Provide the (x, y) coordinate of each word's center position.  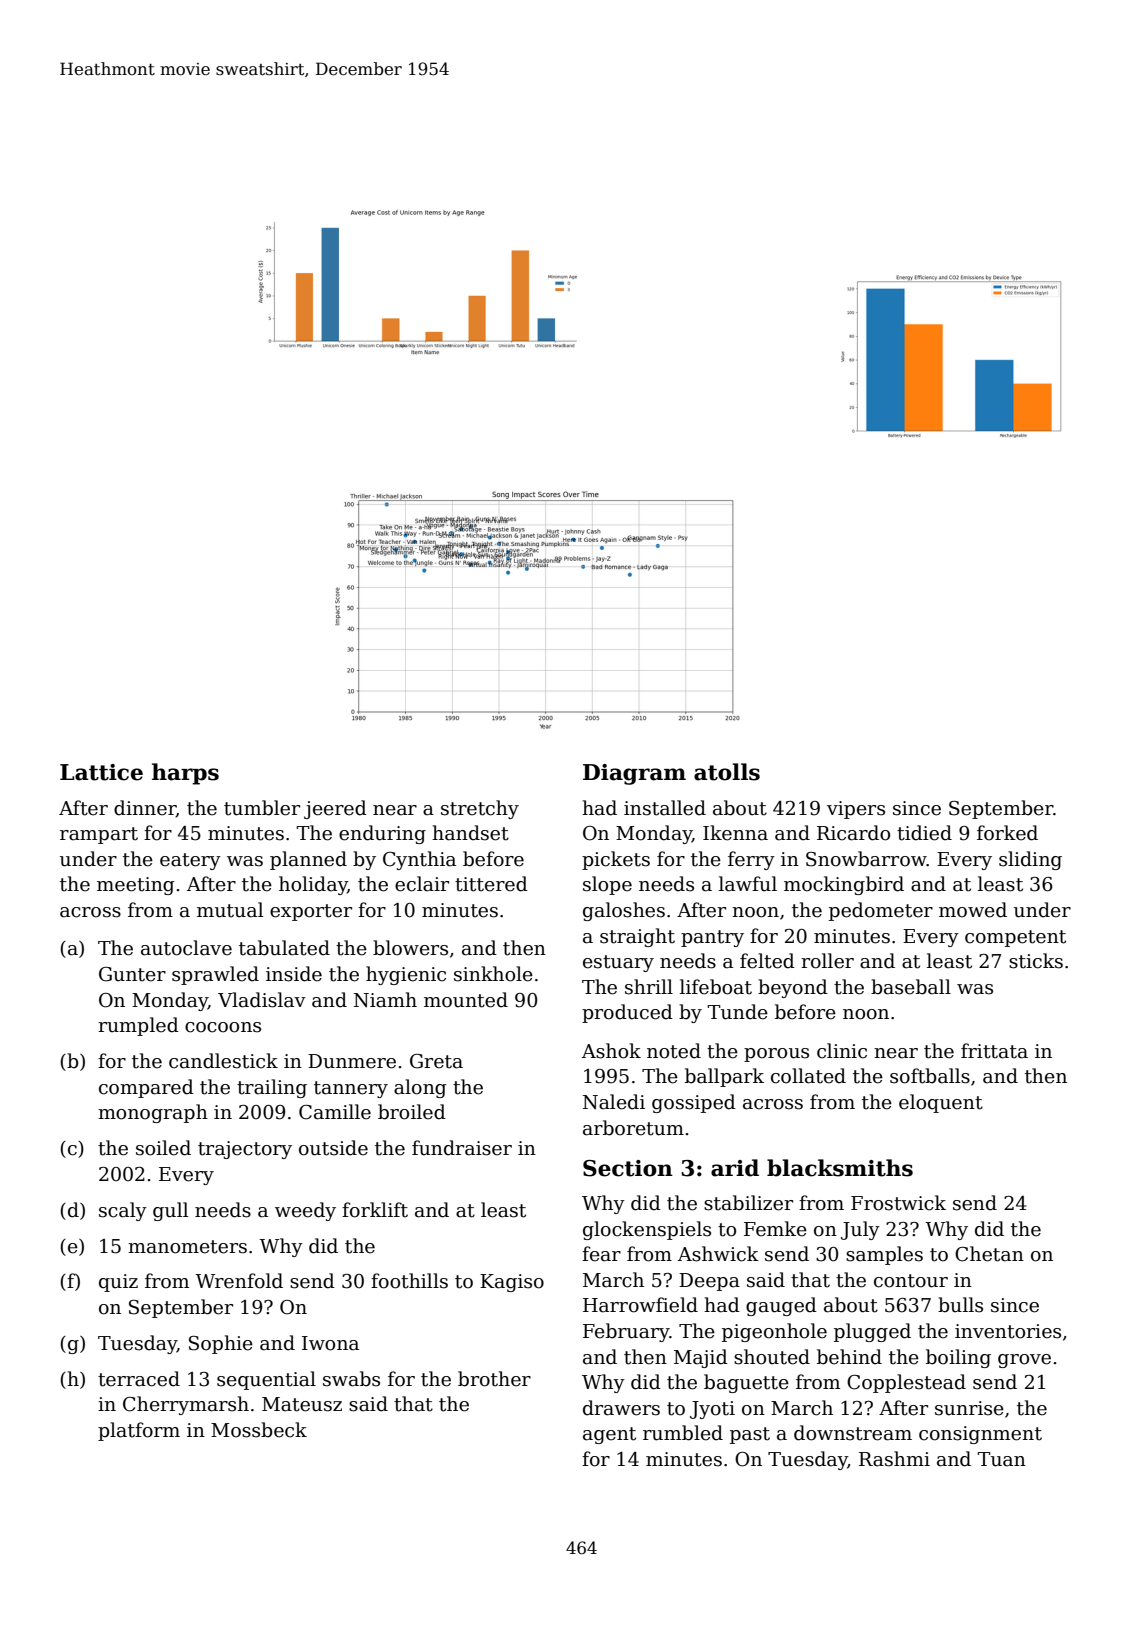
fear (601, 1254)
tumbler (262, 808)
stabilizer (748, 1203)
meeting (136, 886)
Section (628, 1168)
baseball (911, 987)
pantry (712, 938)
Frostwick (898, 1203)
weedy (305, 1211)
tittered (491, 884)
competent (1015, 938)
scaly (123, 1211)
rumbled (683, 1433)
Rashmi (894, 1459)
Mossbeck (259, 1430)
